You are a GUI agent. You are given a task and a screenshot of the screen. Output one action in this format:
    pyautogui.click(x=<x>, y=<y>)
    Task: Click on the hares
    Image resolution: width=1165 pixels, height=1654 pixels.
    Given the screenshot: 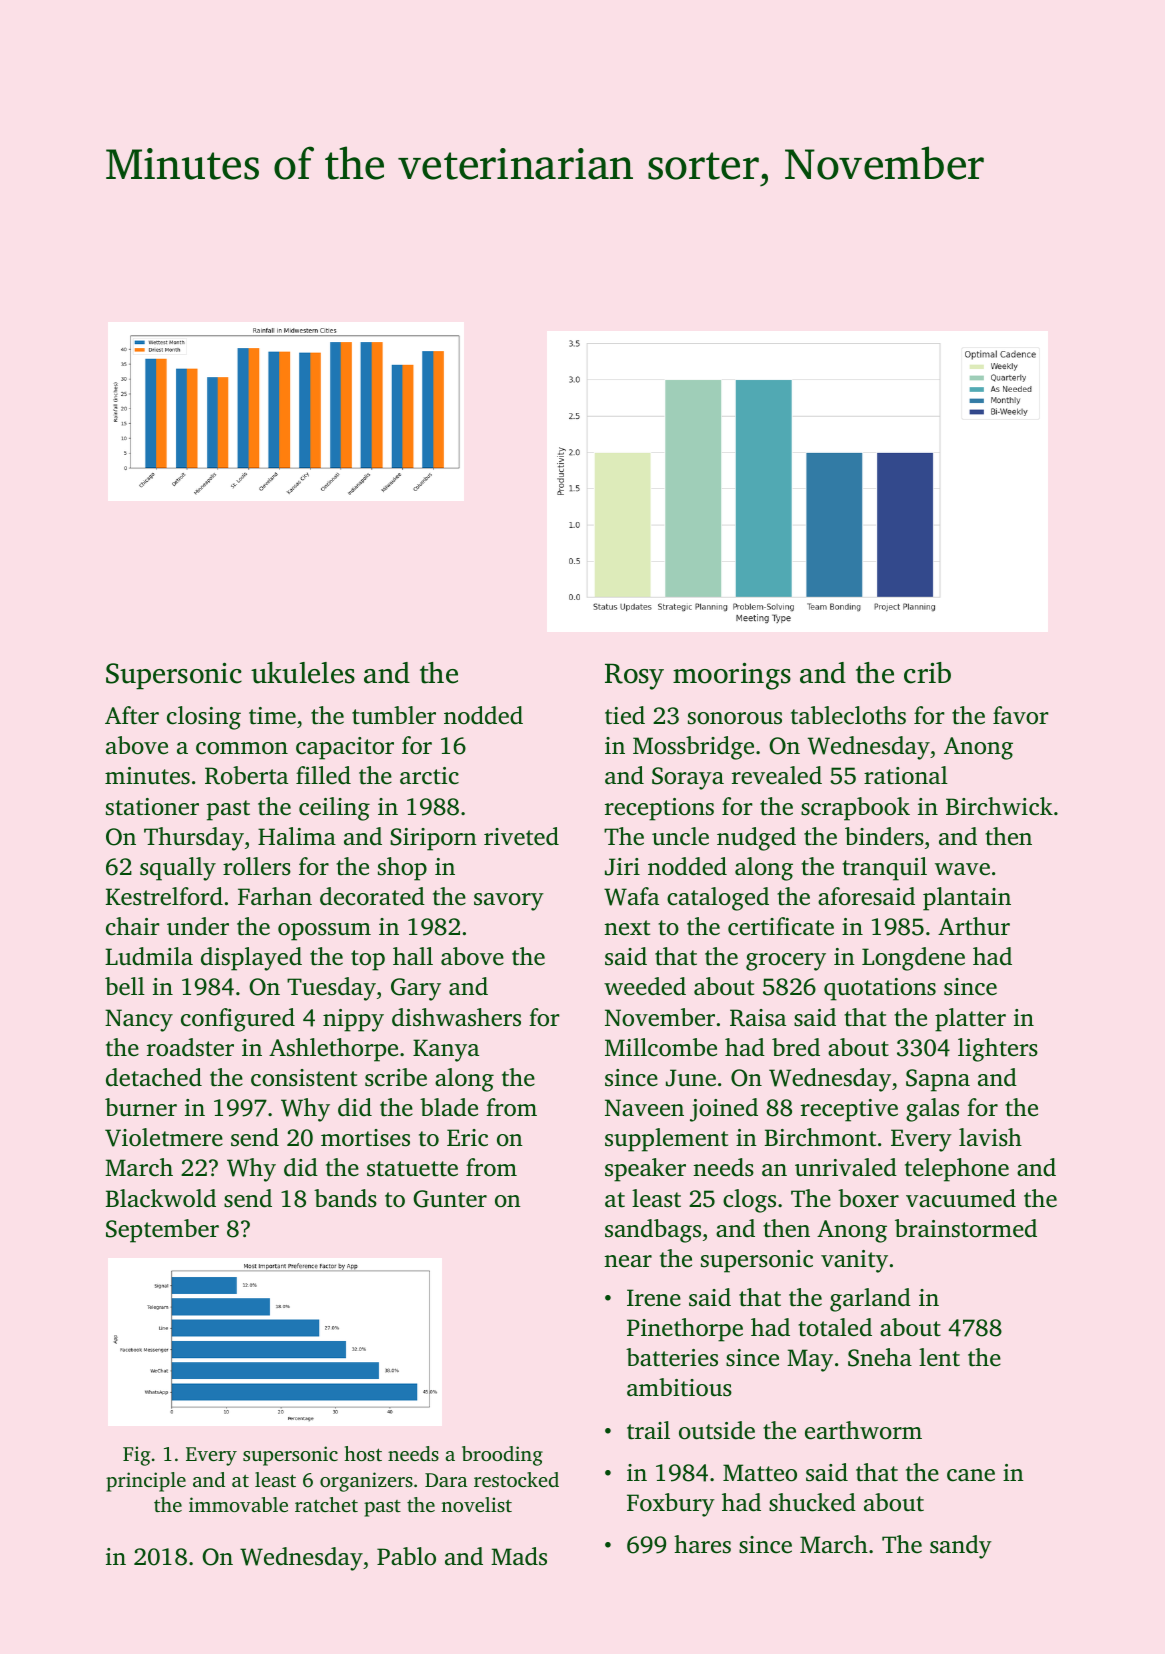 What is the action you would take?
    pyautogui.click(x=702, y=1544)
